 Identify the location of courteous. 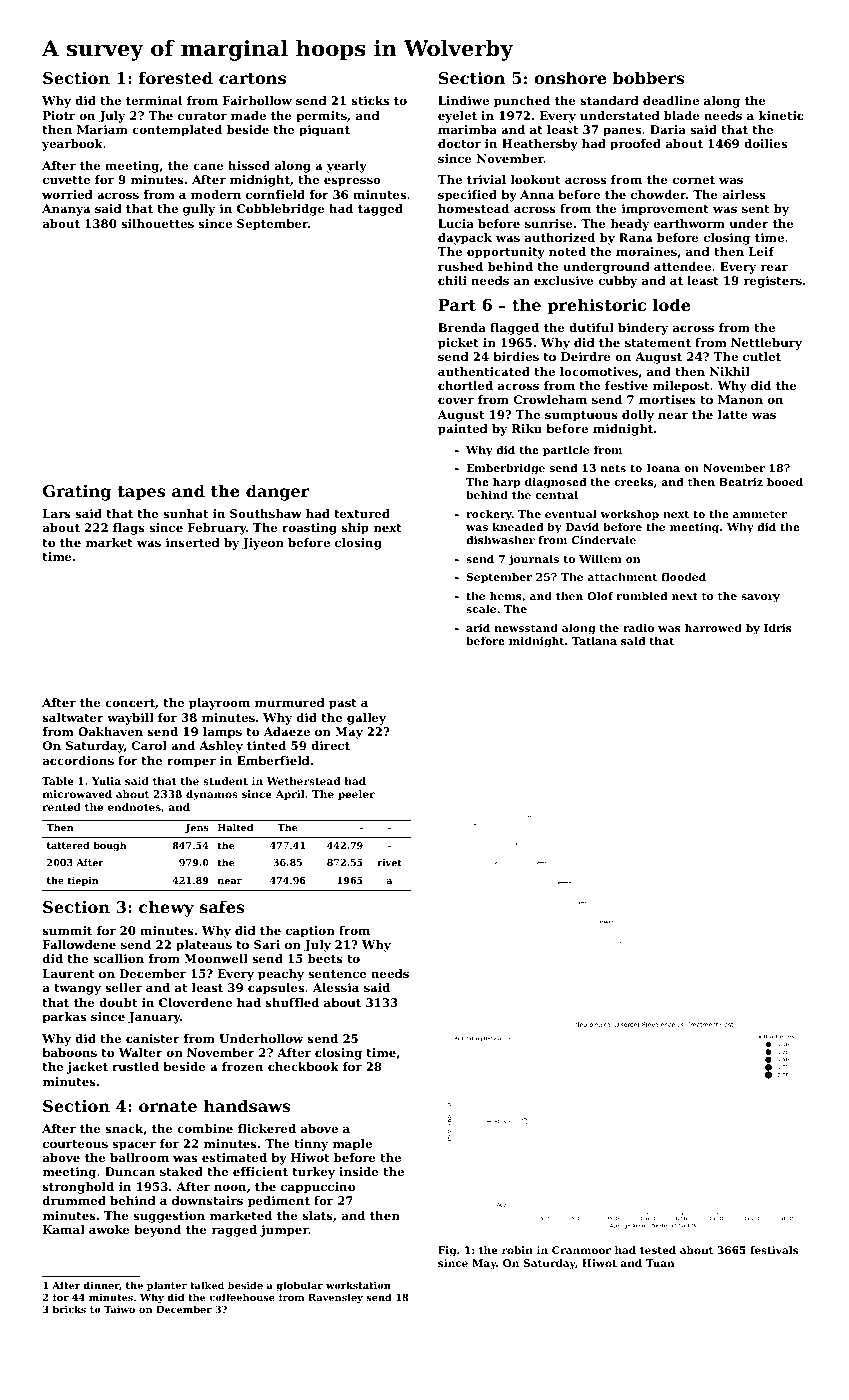
(75, 1144).
